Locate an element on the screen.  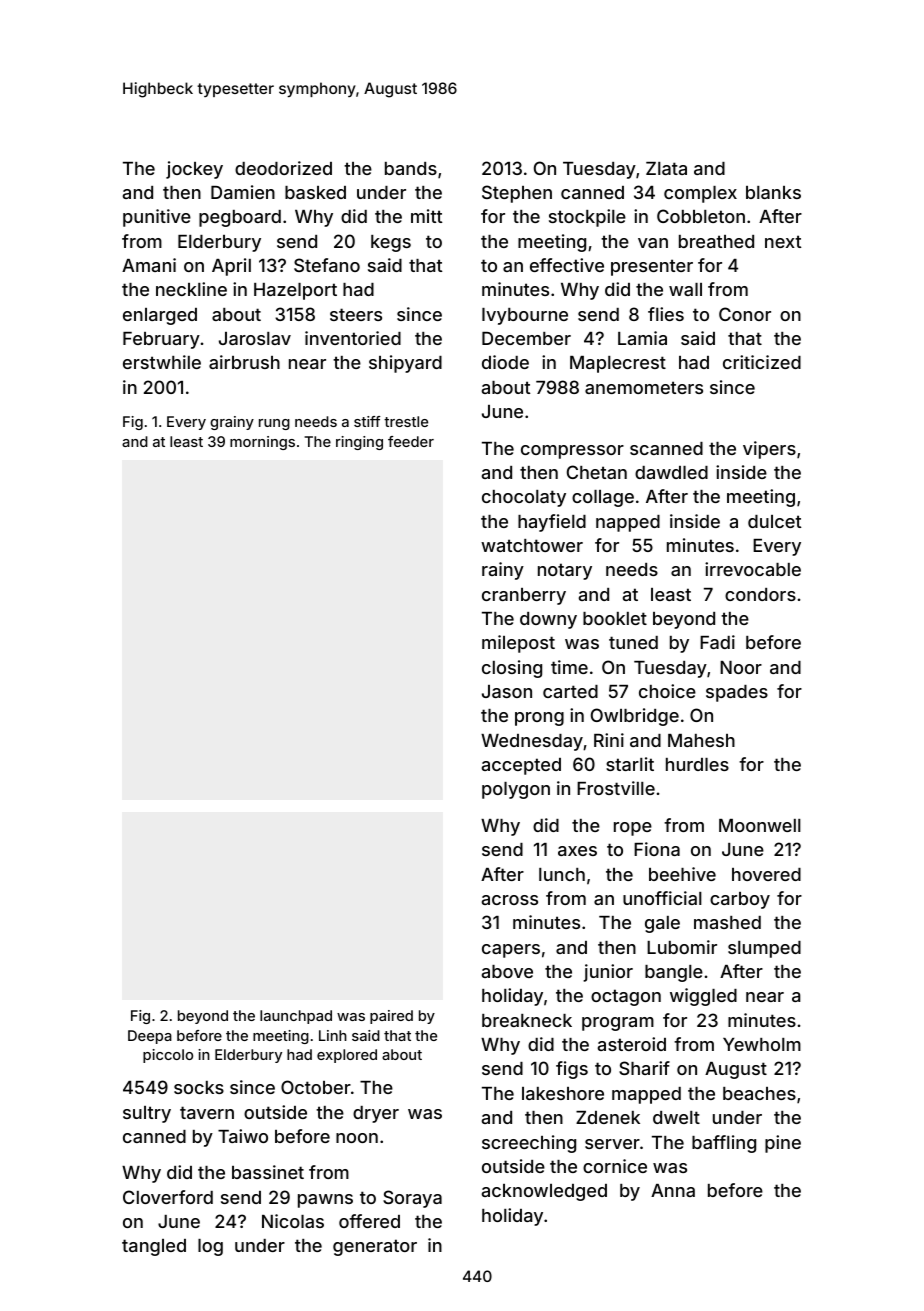
compressor is located at coordinates (572, 452).
